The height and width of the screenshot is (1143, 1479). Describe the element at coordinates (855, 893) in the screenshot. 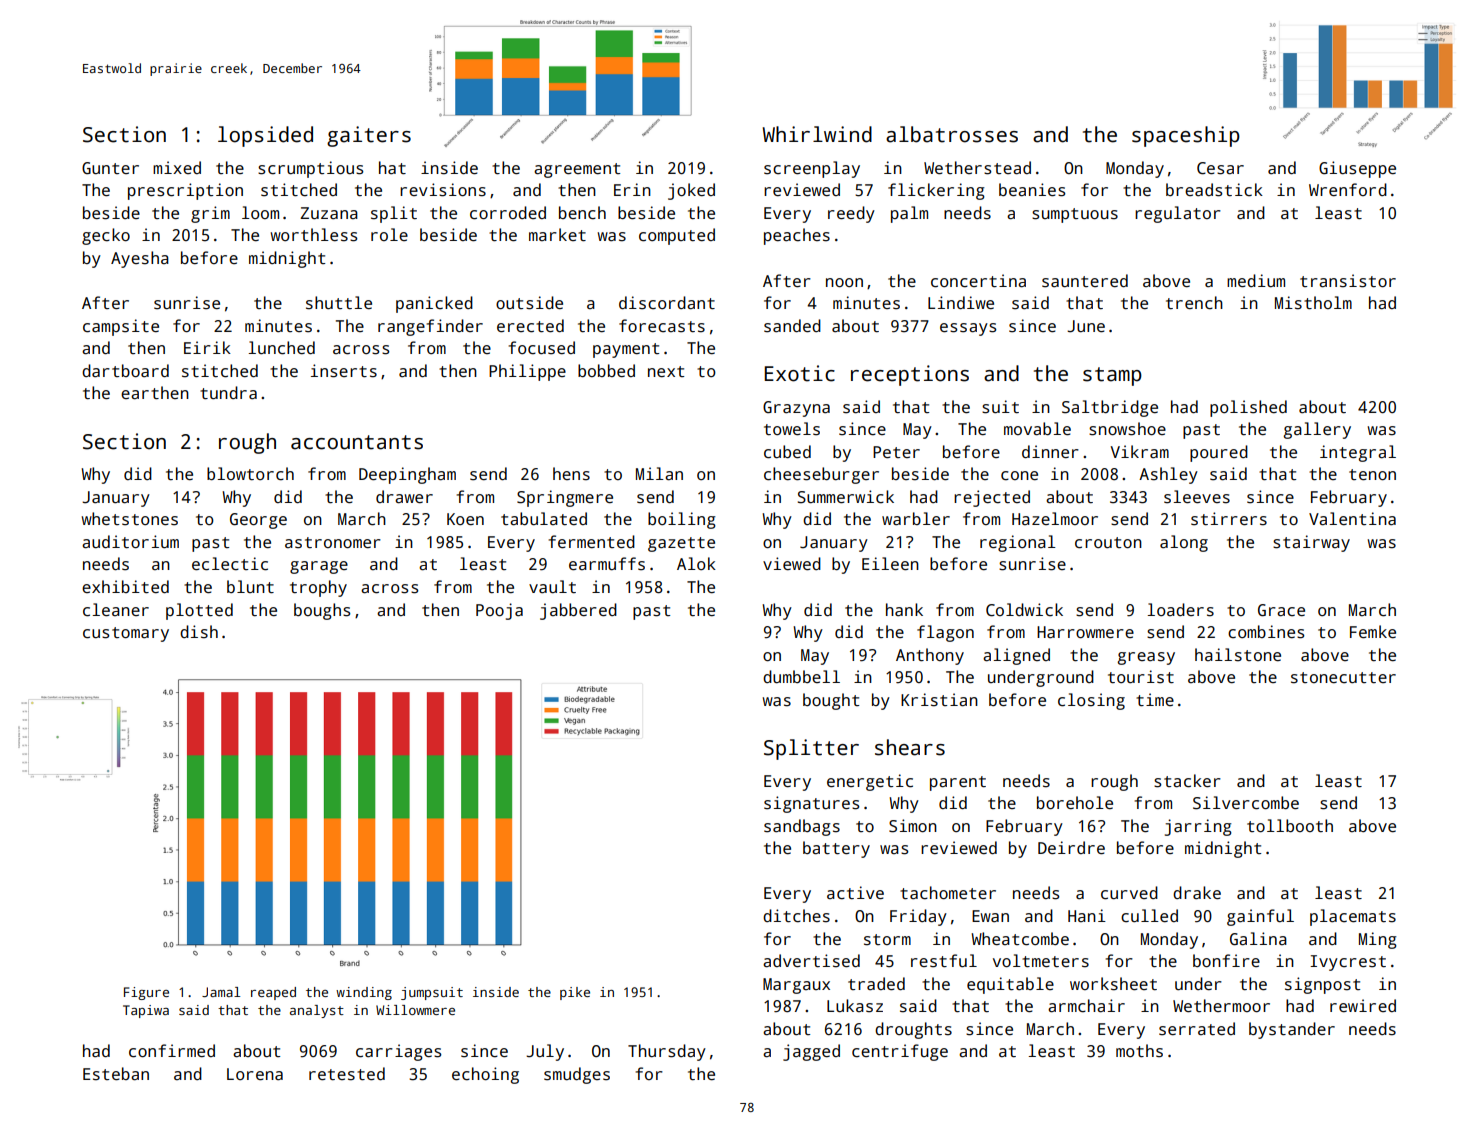

I see `active` at that location.
